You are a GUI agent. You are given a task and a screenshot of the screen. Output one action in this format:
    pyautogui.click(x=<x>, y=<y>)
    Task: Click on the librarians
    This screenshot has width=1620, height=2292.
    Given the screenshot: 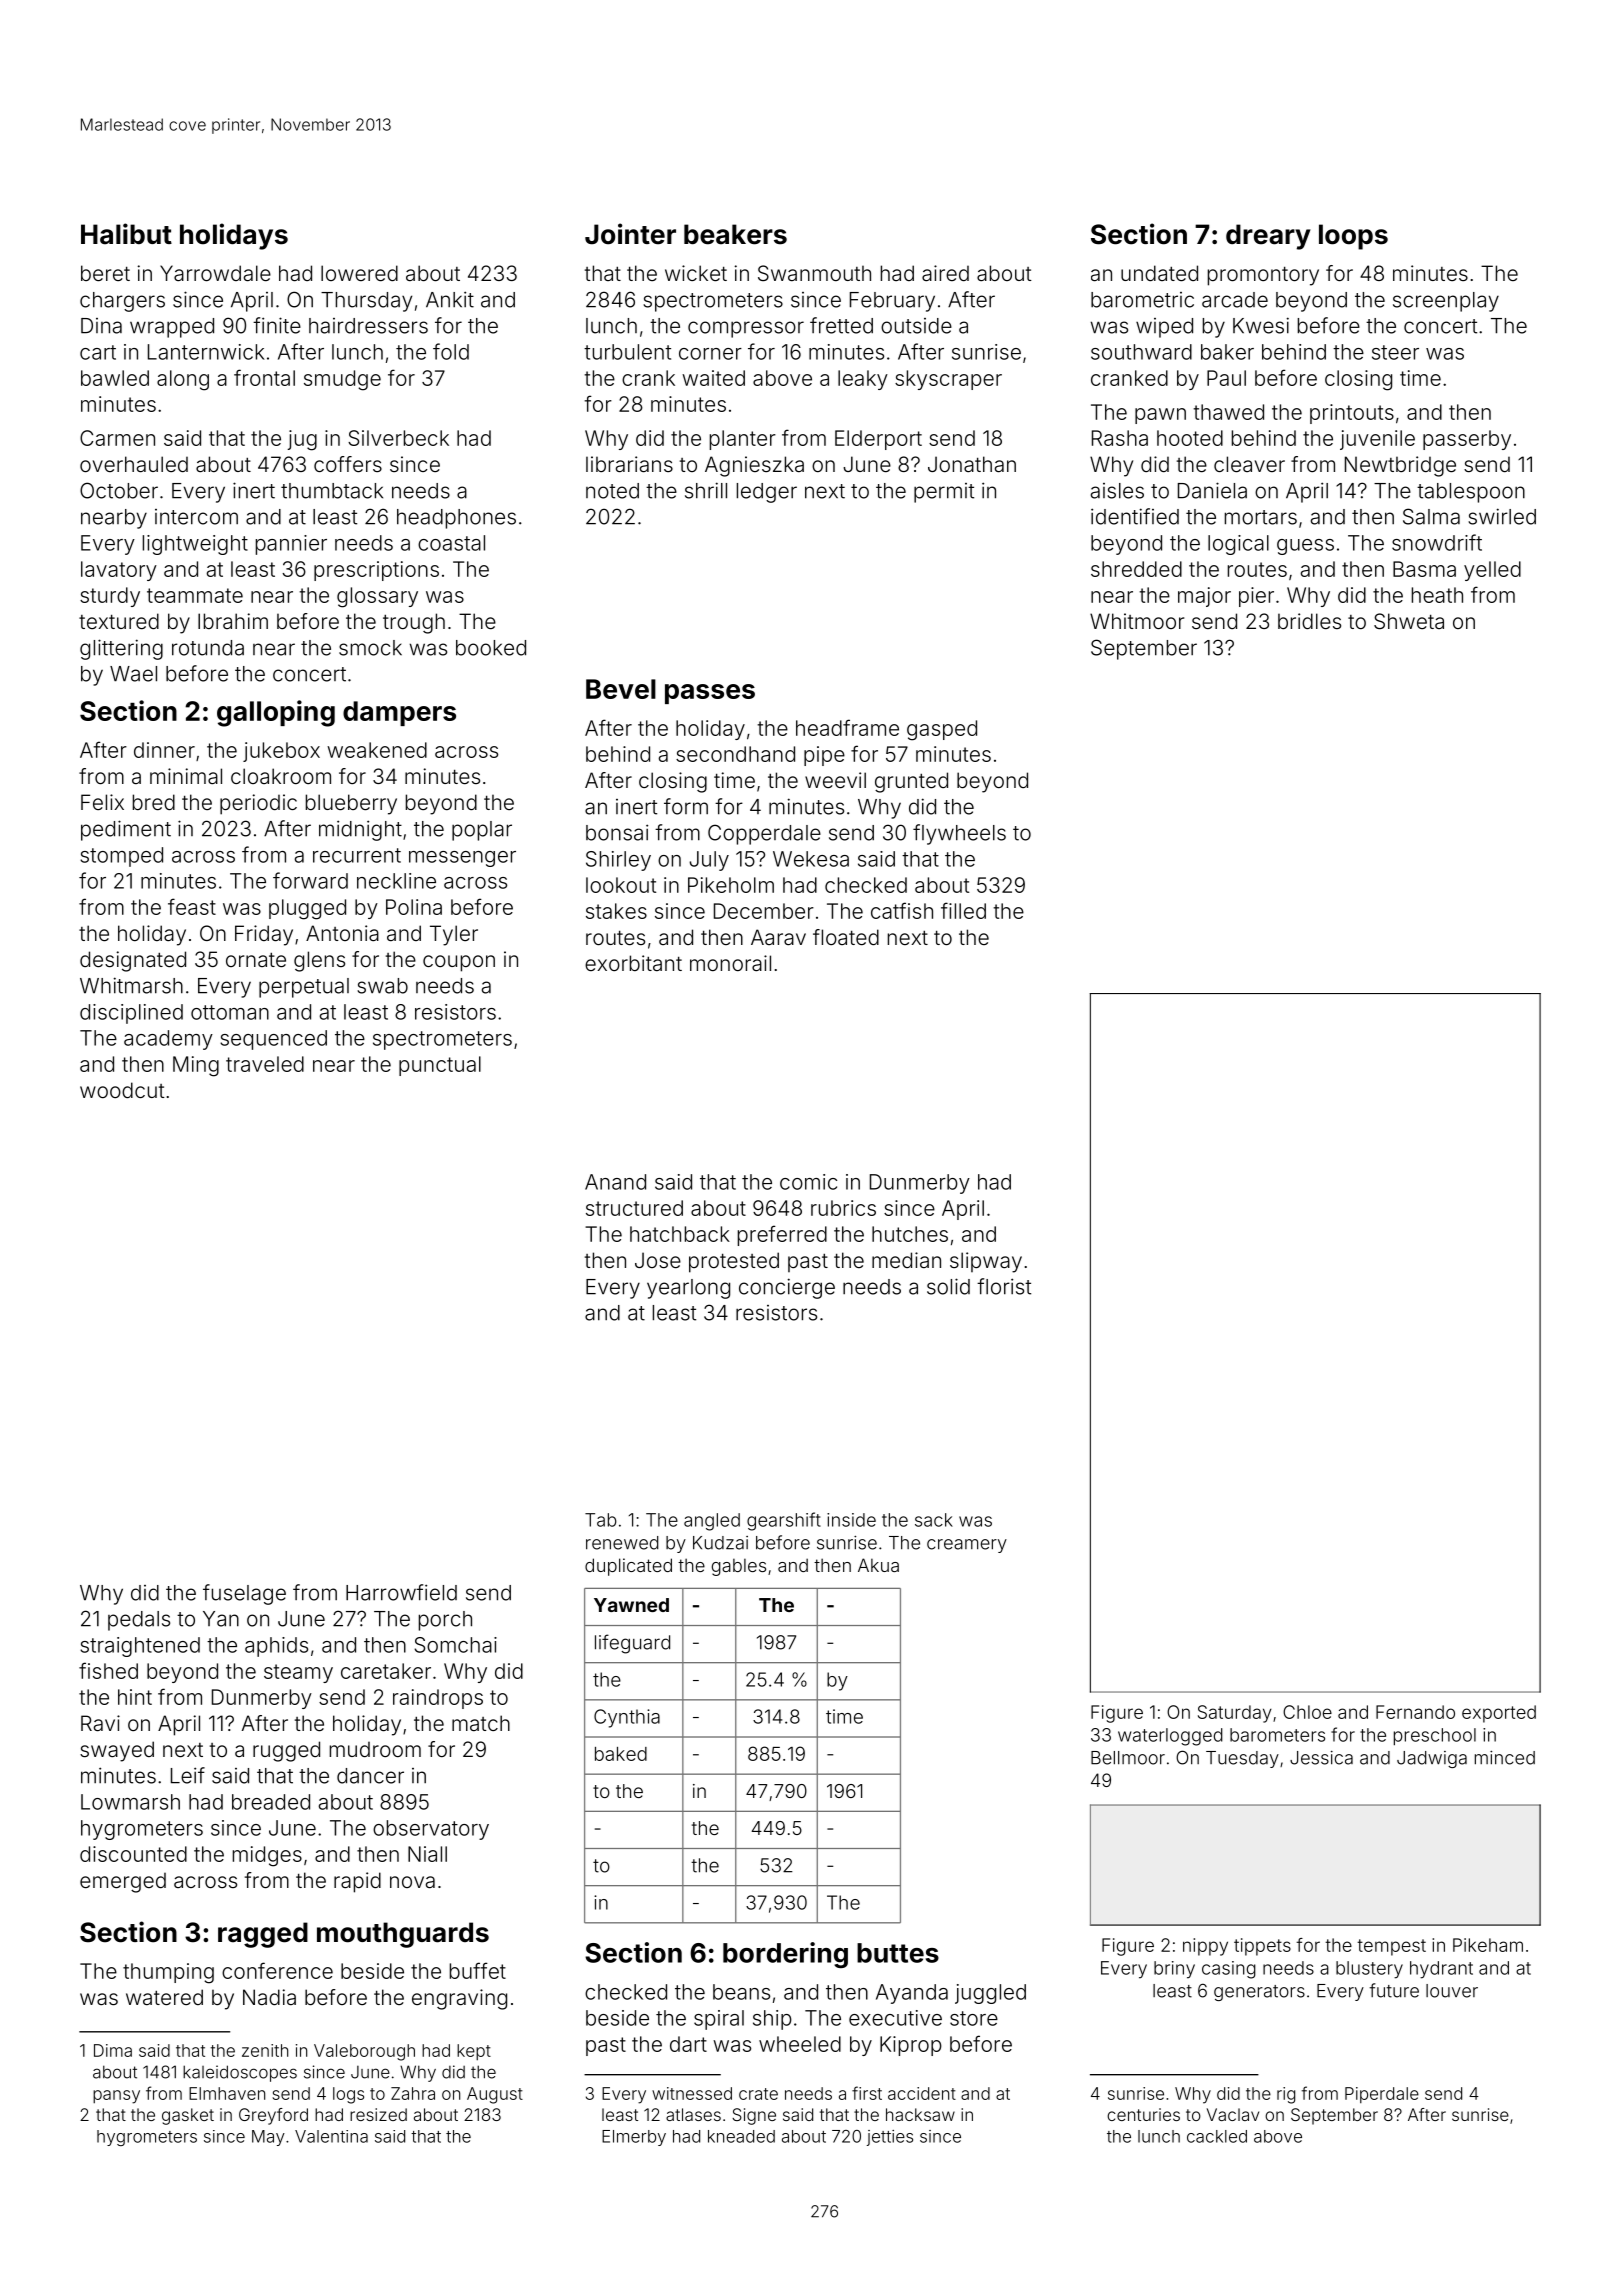 What is the action you would take?
    pyautogui.click(x=629, y=464)
